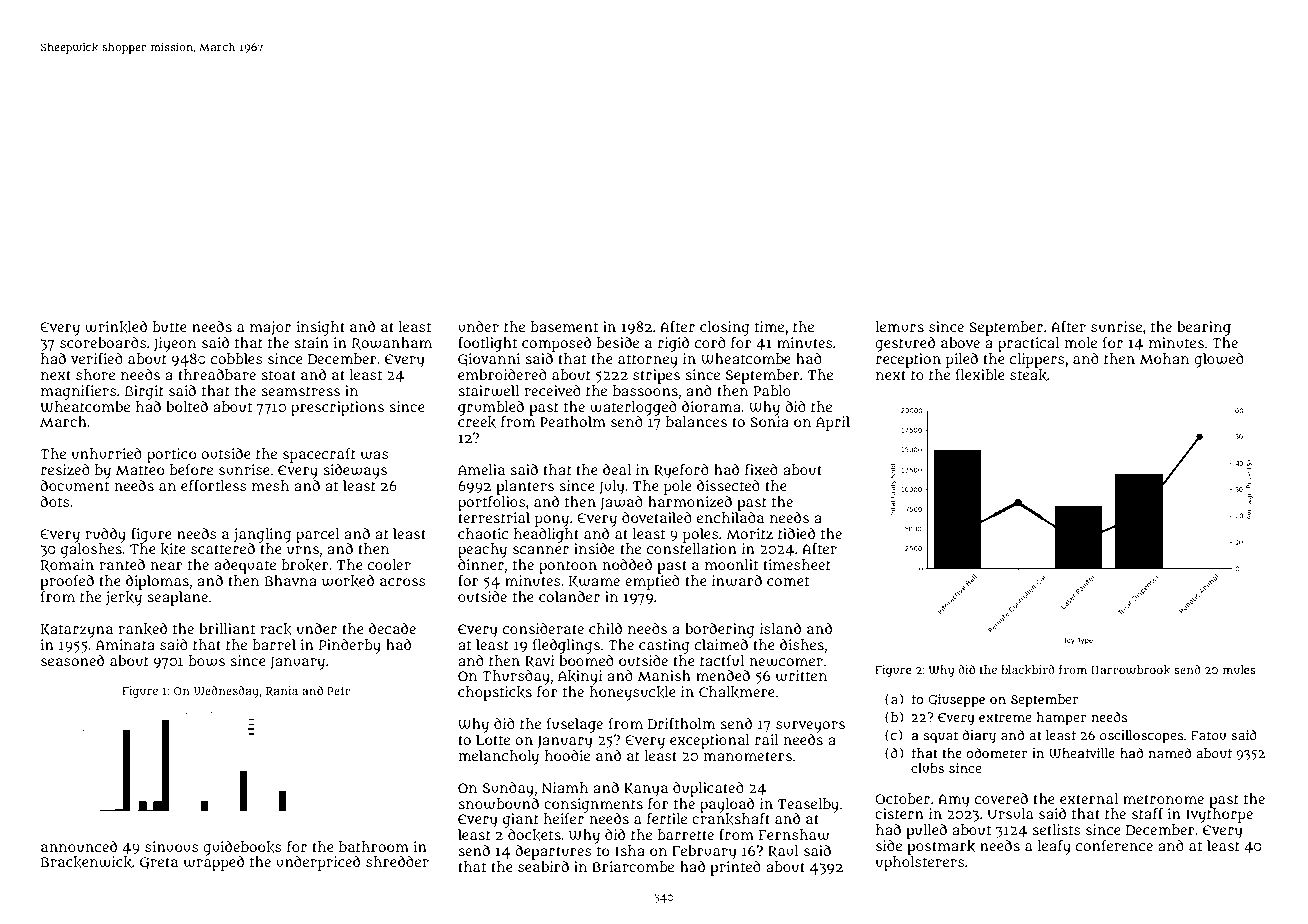 The image size is (1308, 924). What do you see at coordinates (708, 789) in the document?
I see `duplicated` at bounding box center [708, 789].
